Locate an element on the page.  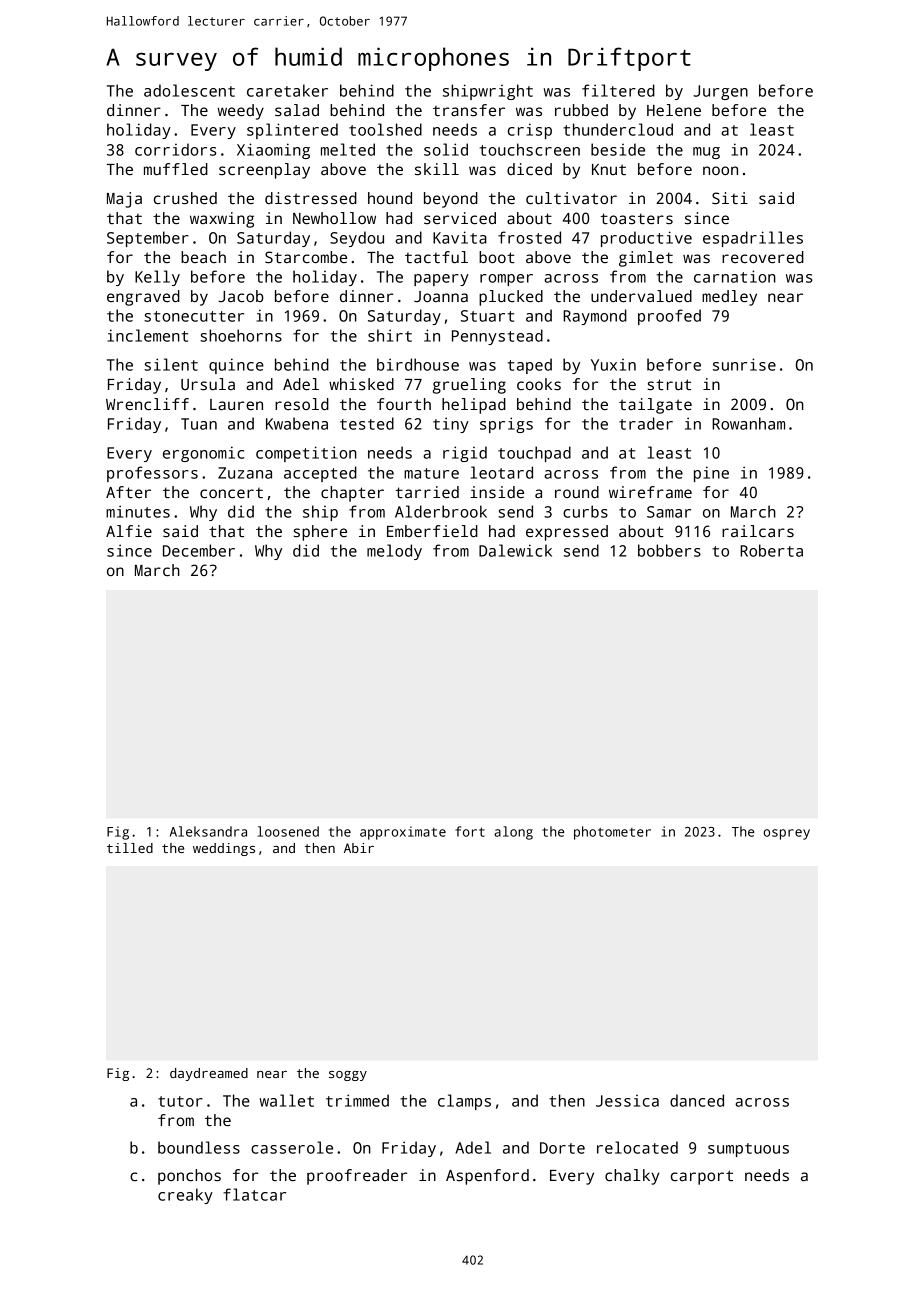
concert is located at coordinates (231, 493).
